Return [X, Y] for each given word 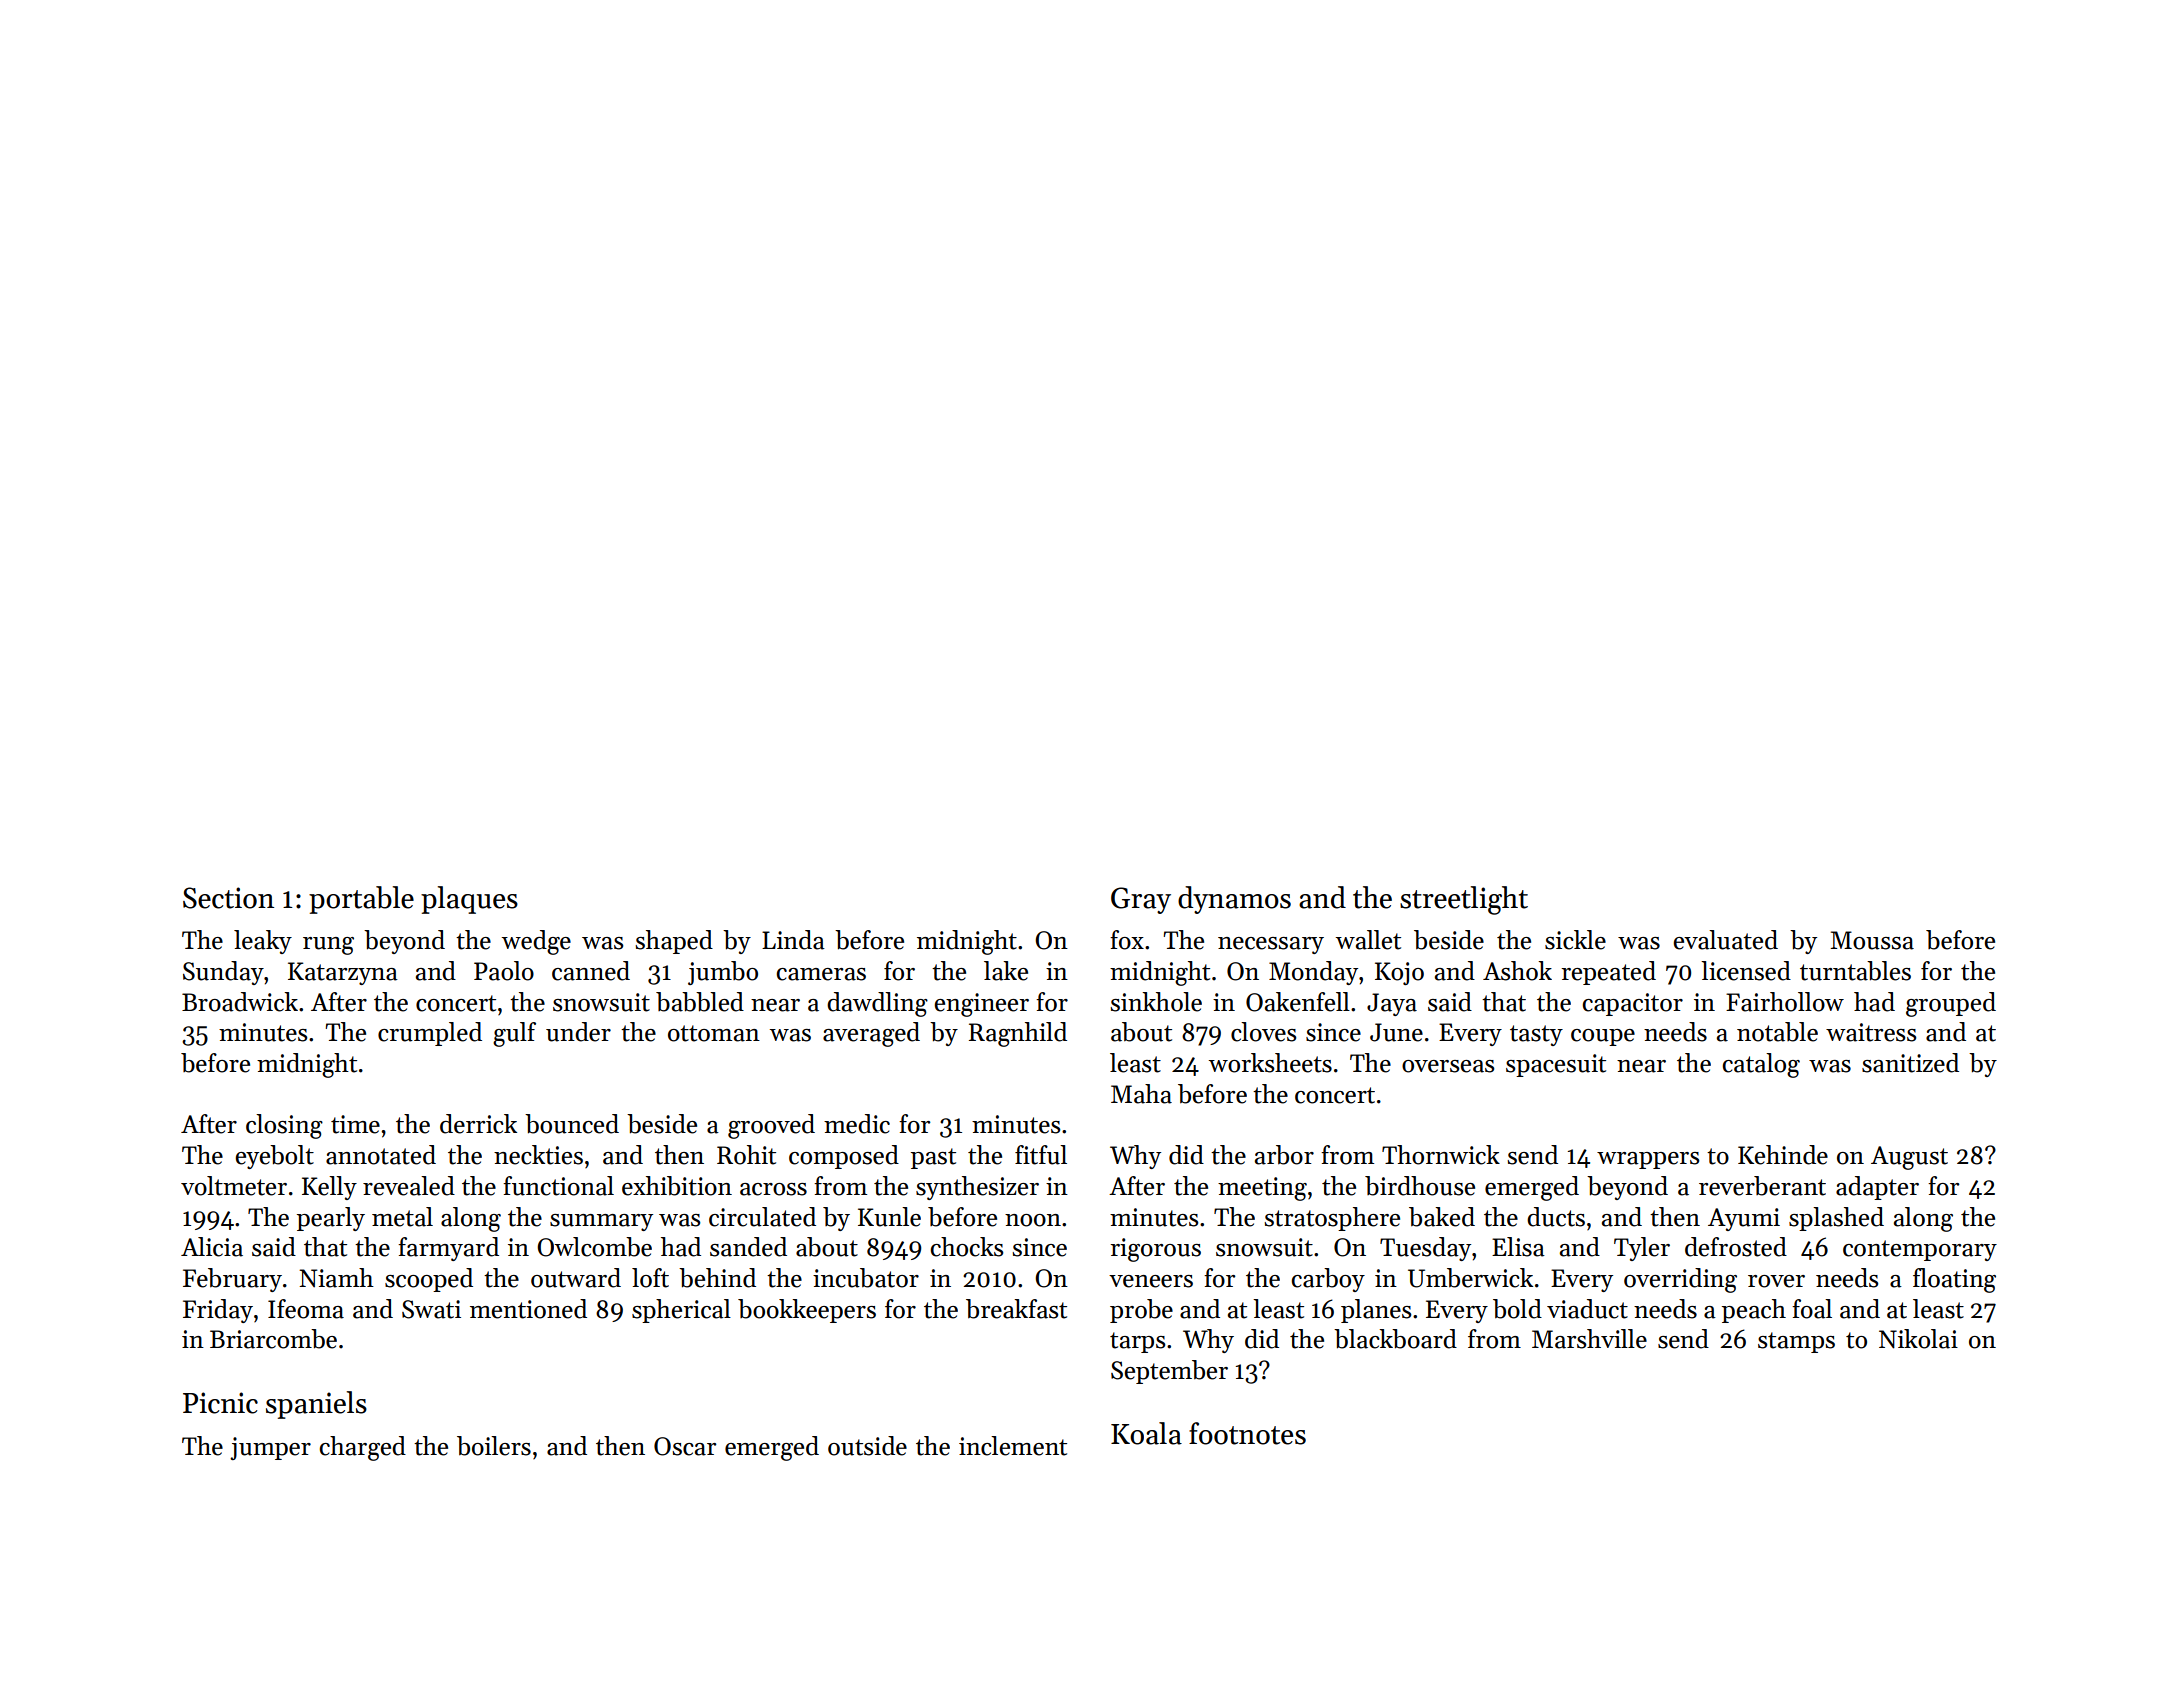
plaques [469, 900]
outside [867, 1446]
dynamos [1234, 900]
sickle [1575, 940]
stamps [1796, 1342]
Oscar [685, 1446]
